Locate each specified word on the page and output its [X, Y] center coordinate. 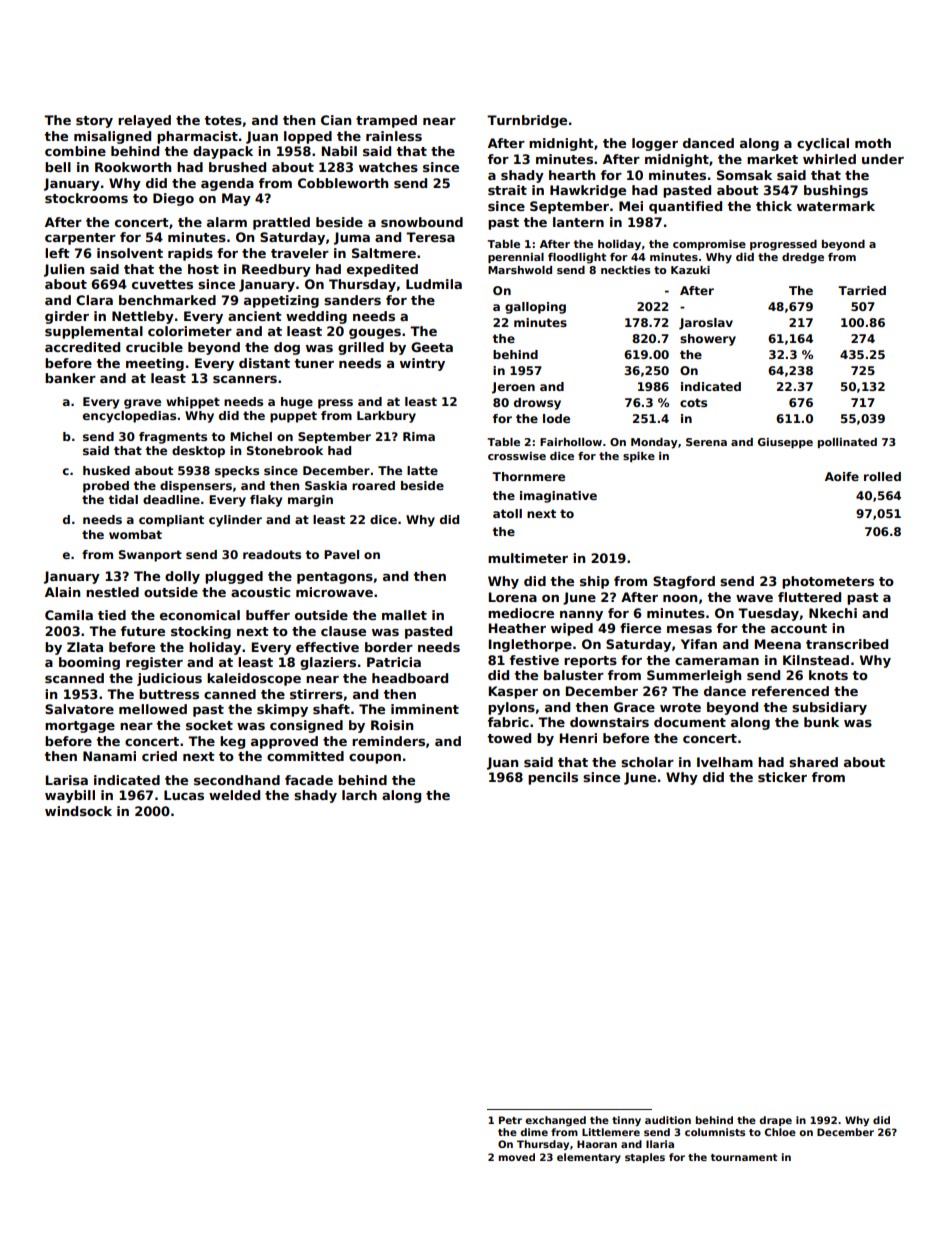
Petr [510, 1120]
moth [873, 143]
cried [159, 756]
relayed [144, 121]
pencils [553, 778]
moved [516, 1157]
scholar [647, 762]
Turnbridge [527, 121]
